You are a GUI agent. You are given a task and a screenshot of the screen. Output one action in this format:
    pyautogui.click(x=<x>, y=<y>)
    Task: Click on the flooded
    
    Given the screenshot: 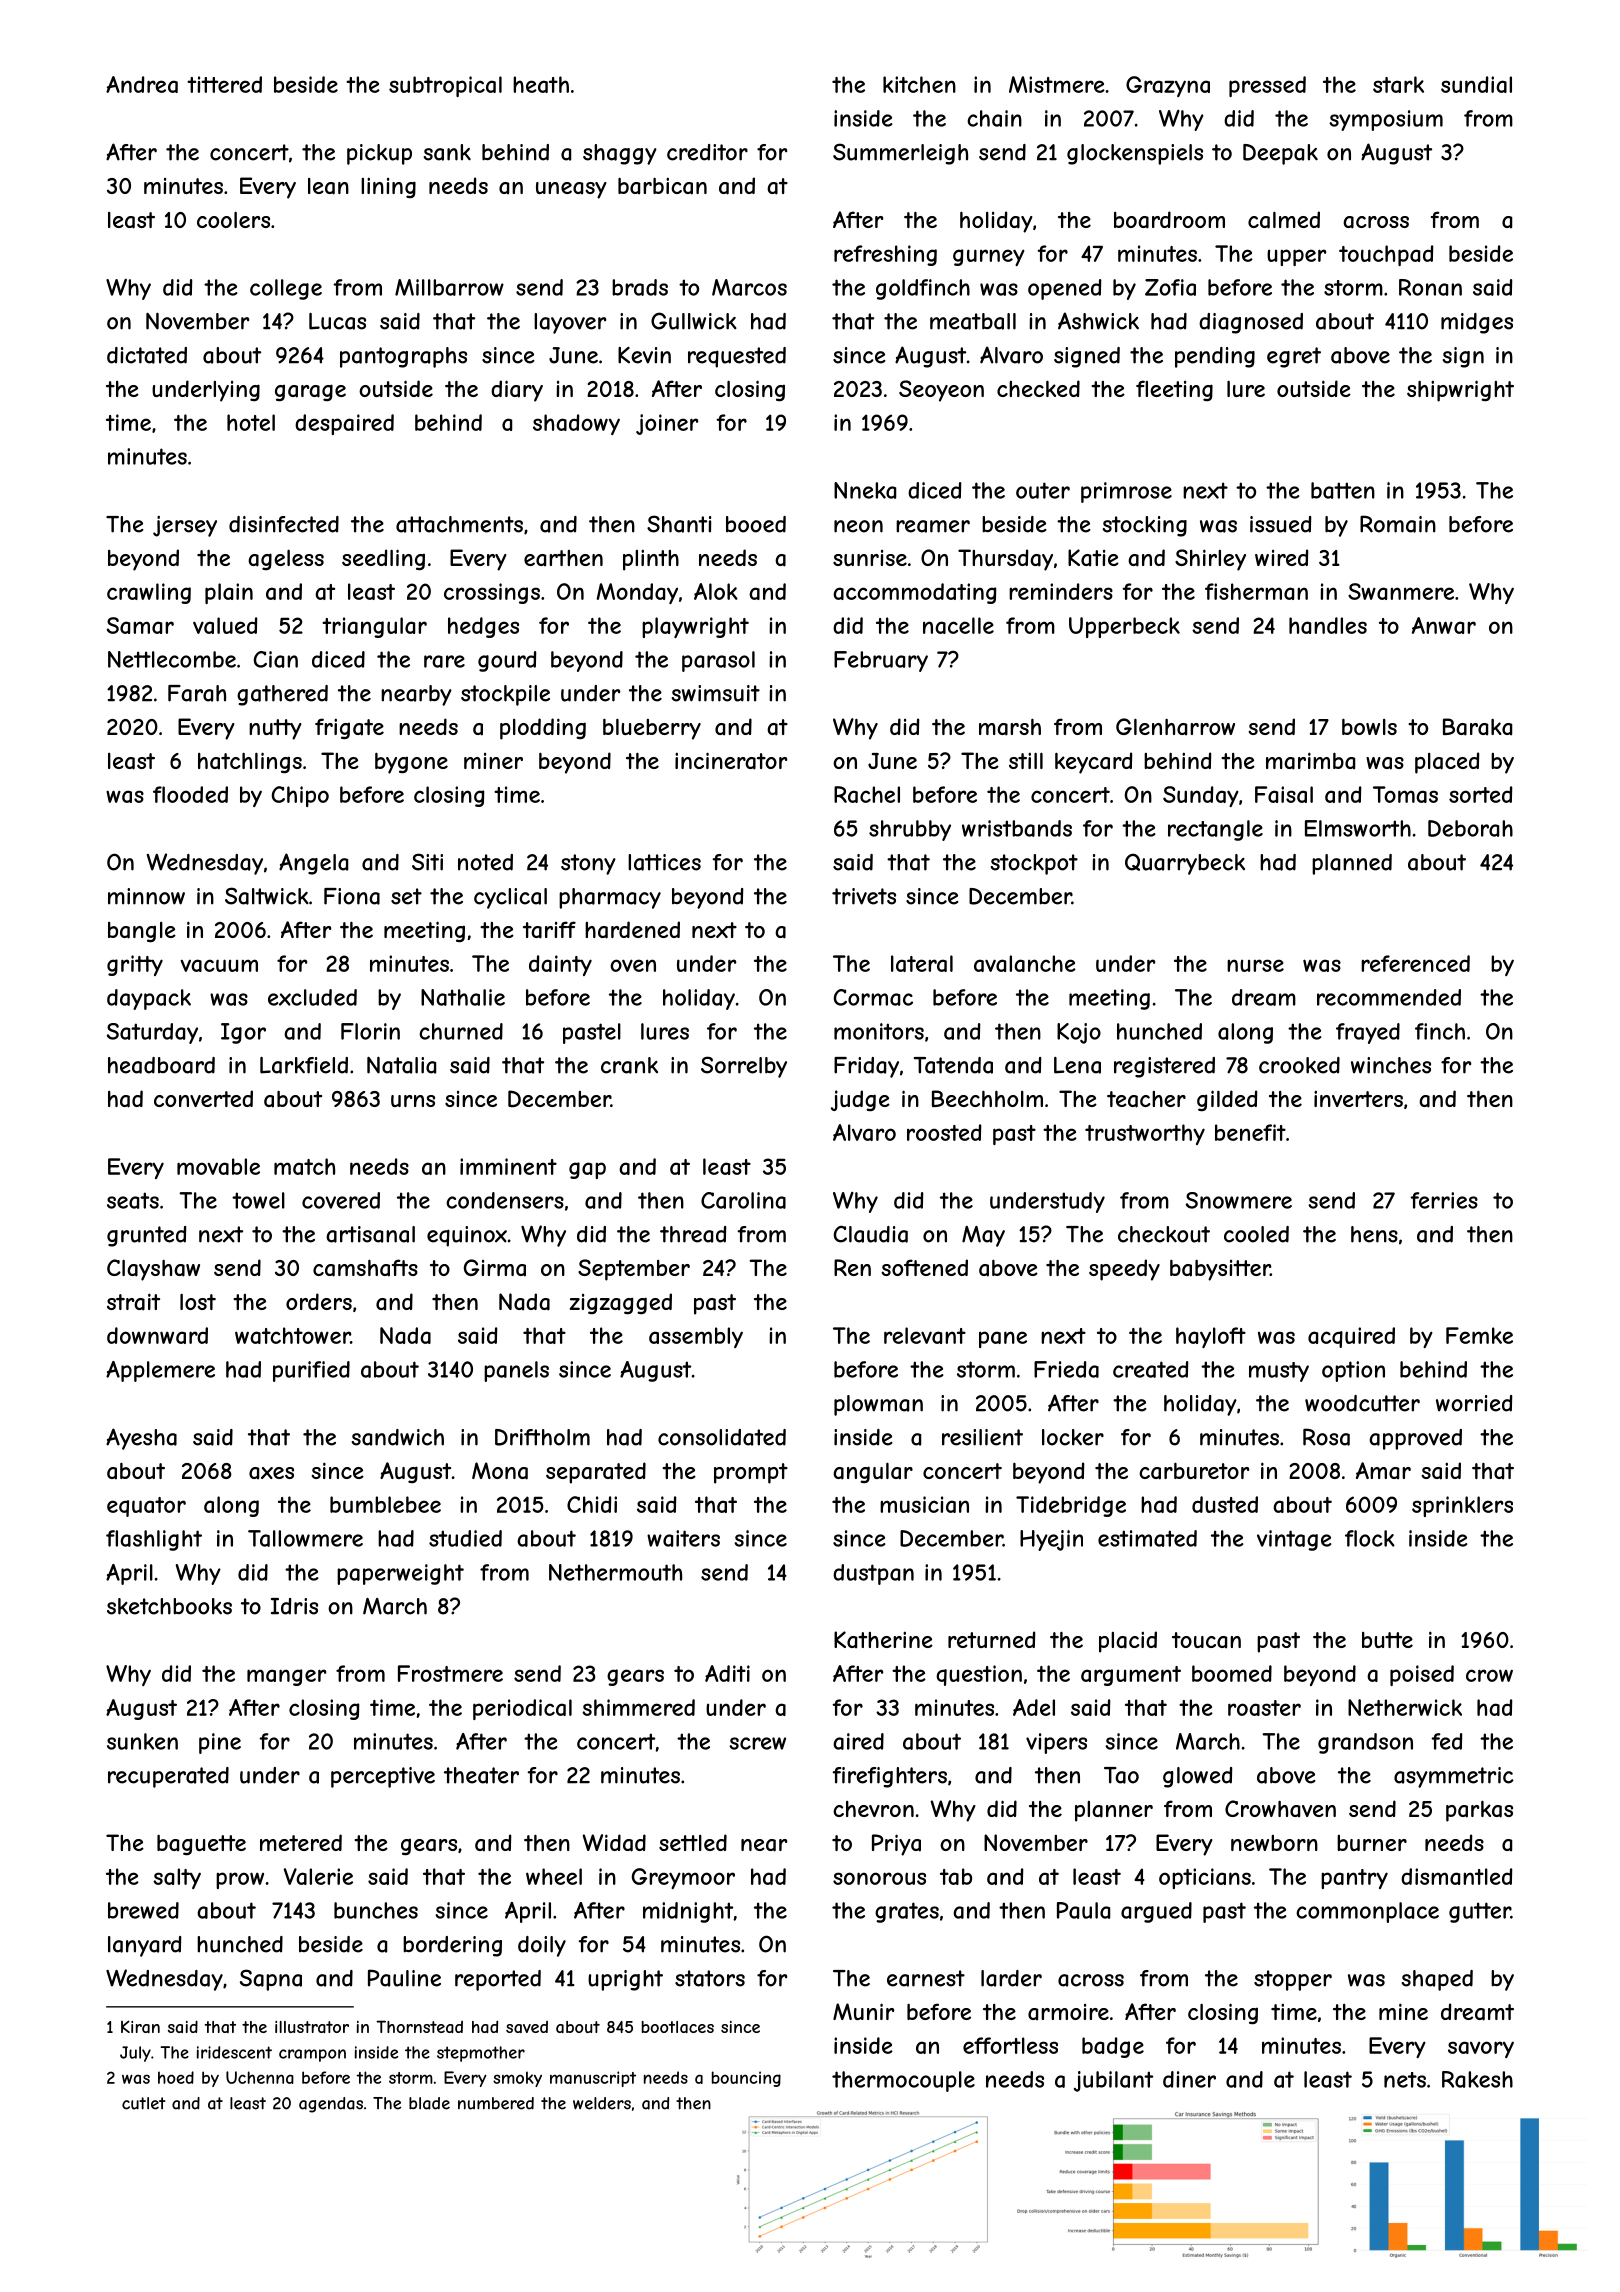 What is the action you would take?
    pyautogui.click(x=190, y=794)
